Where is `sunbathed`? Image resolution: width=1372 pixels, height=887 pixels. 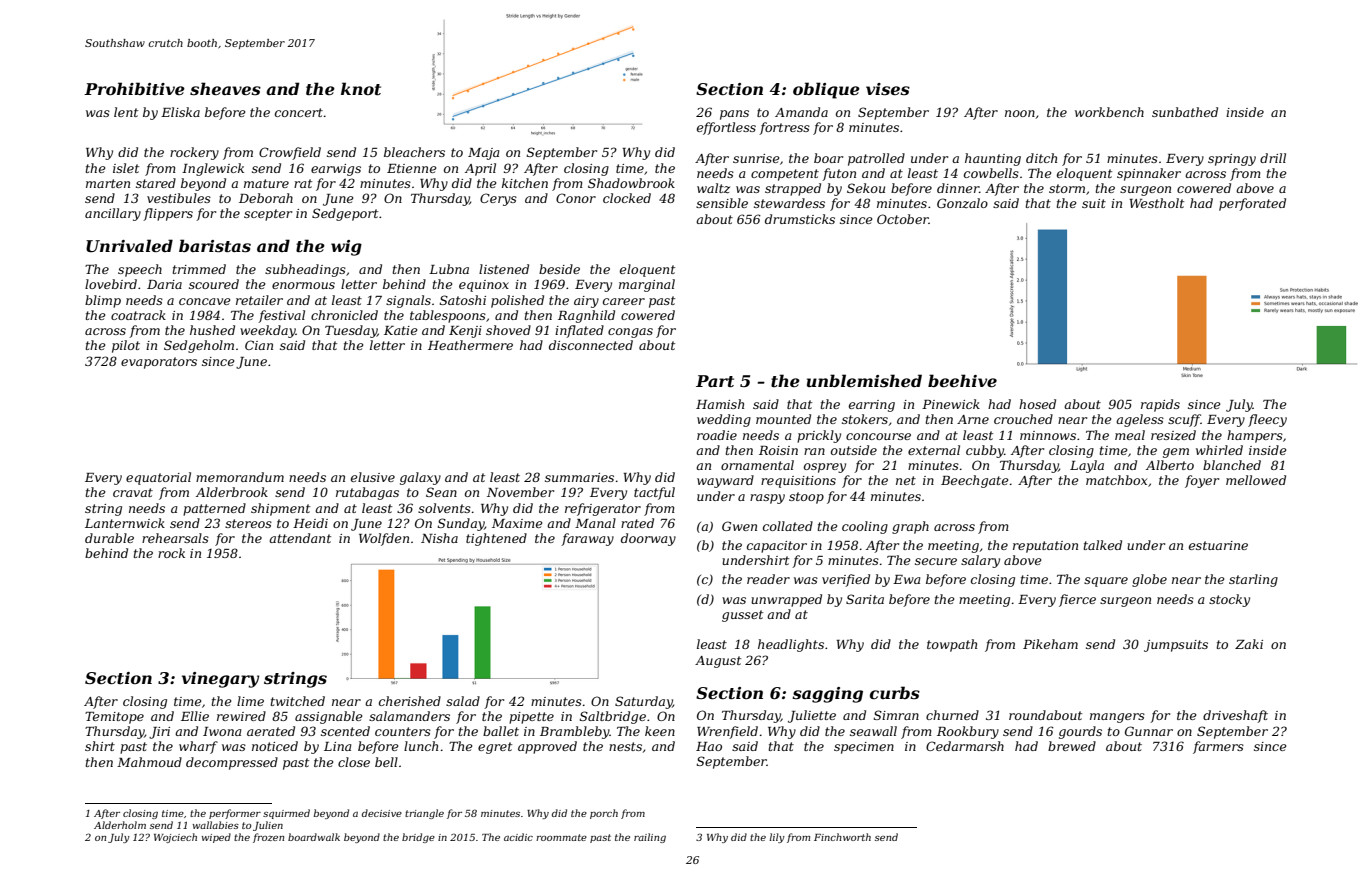
sunbathed is located at coordinates (1185, 112).
